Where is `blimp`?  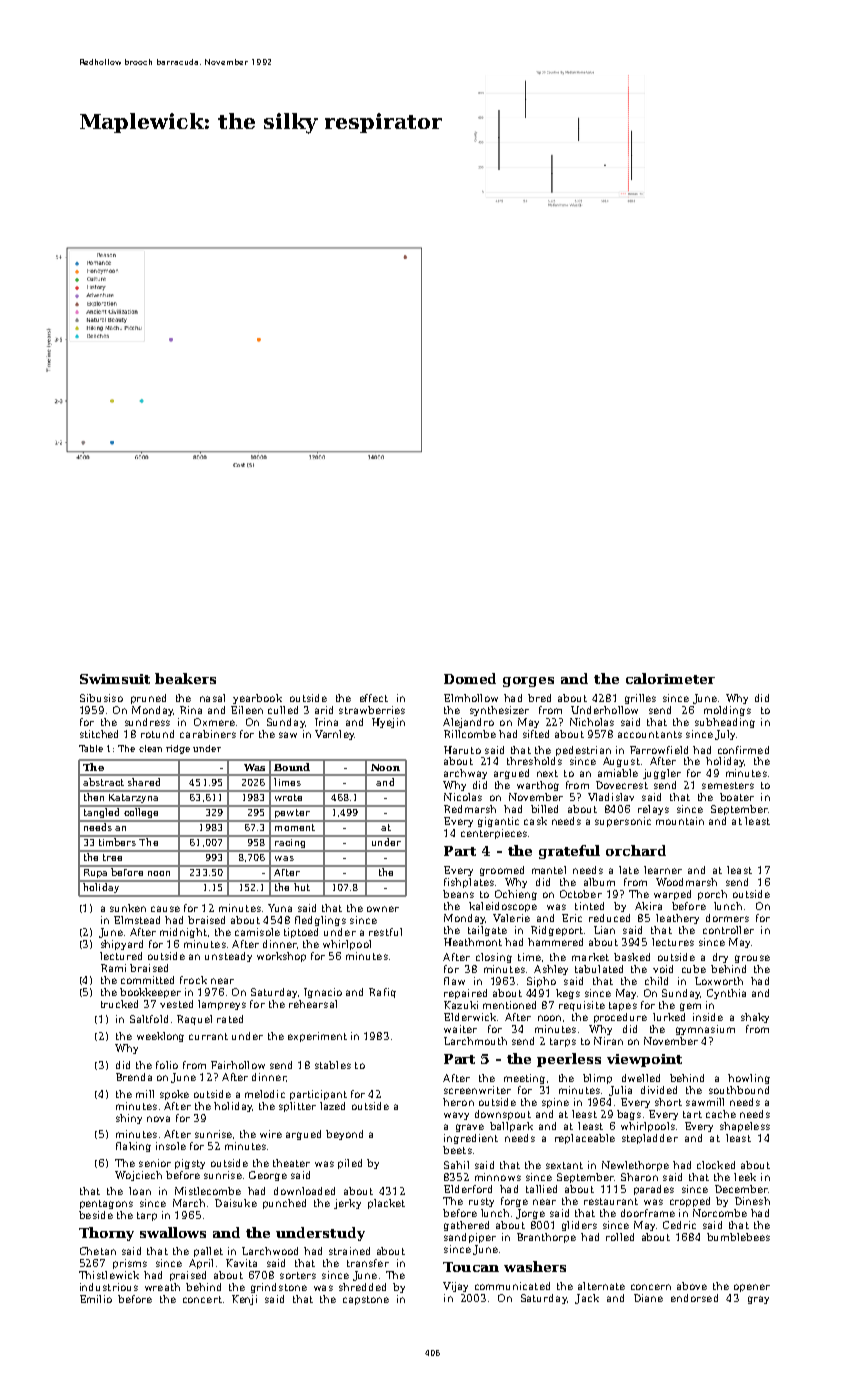
blimp is located at coordinates (597, 1079).
